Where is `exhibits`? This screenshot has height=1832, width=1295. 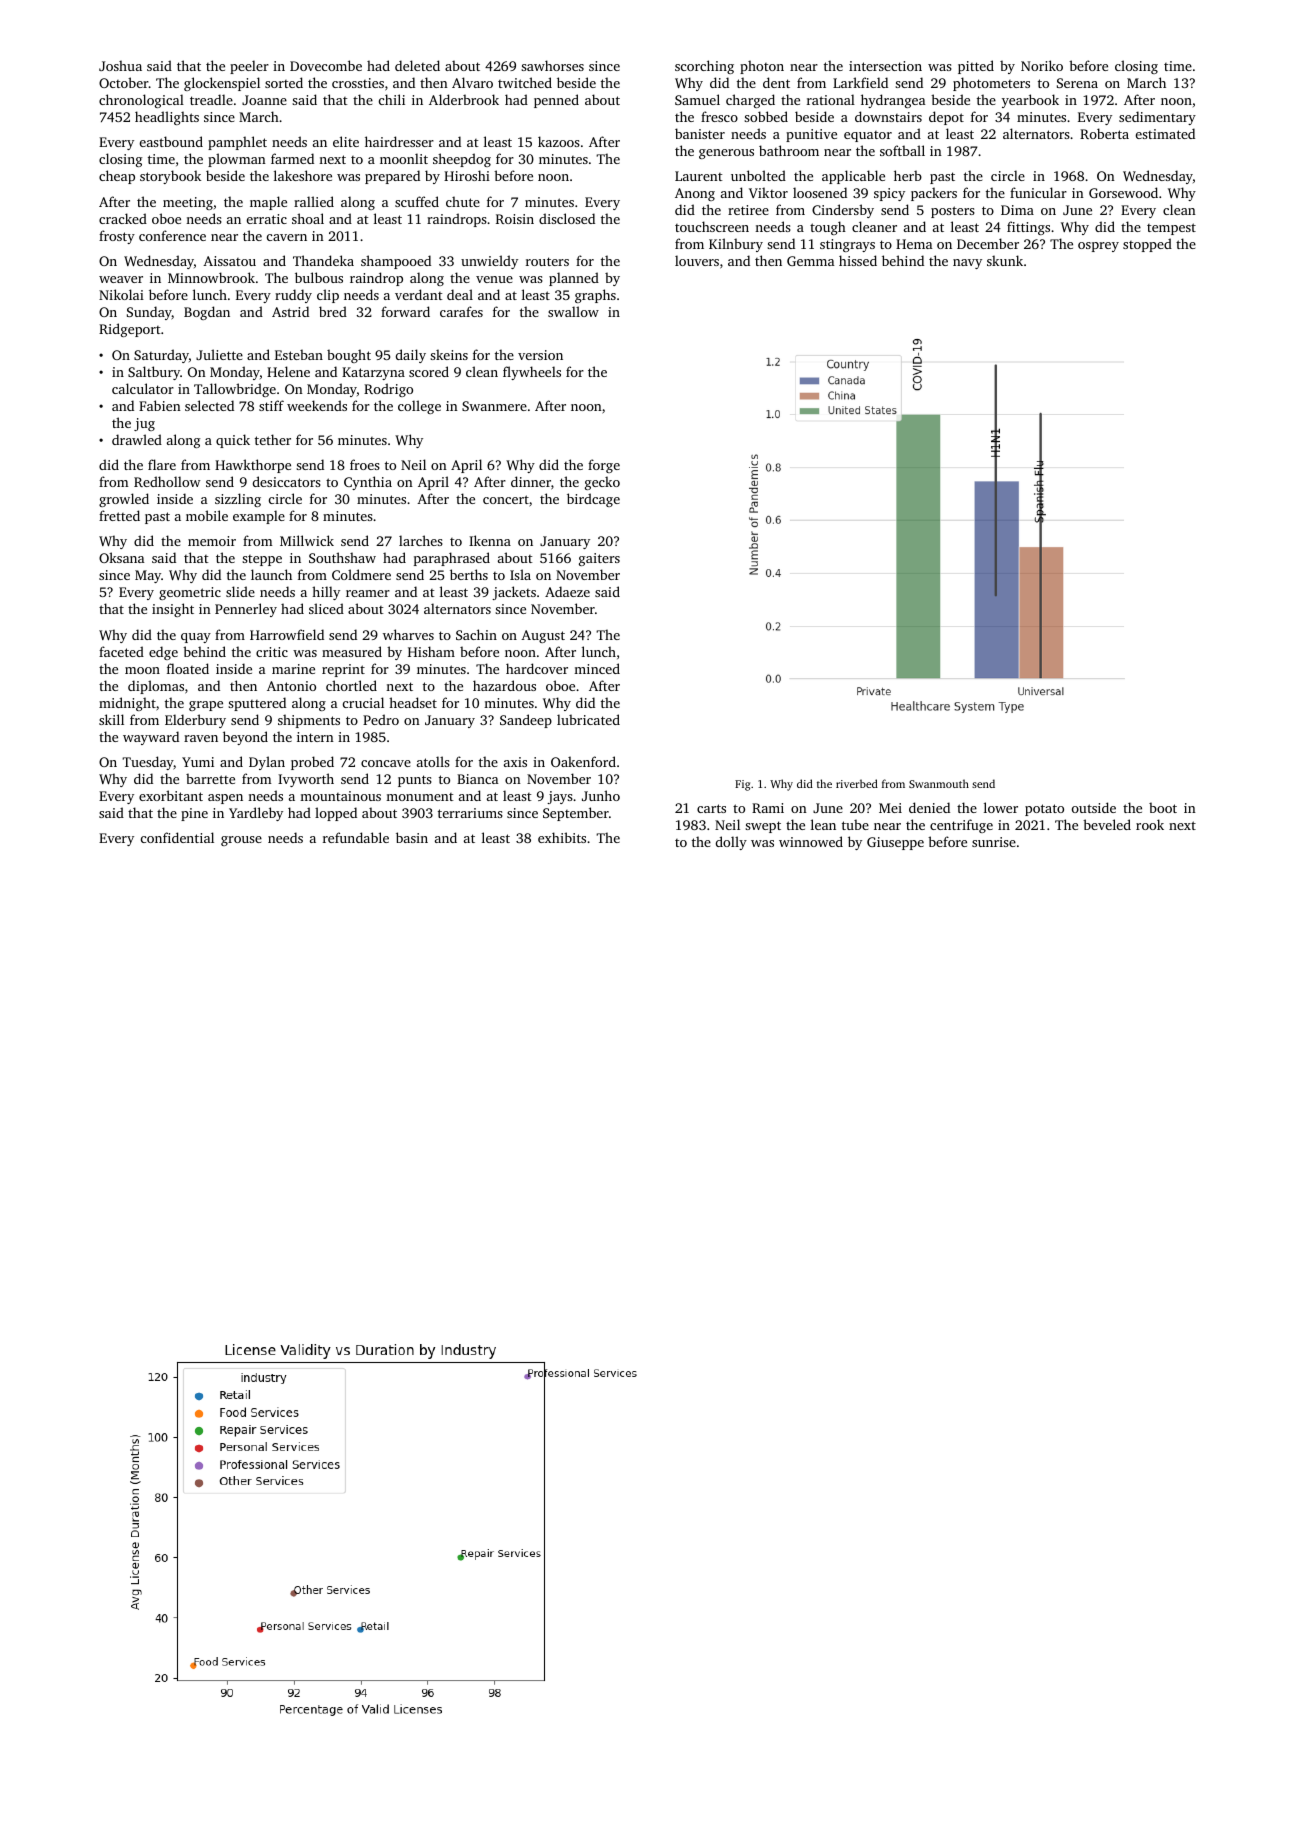
exhibits is located at coordinates (562, 837).
